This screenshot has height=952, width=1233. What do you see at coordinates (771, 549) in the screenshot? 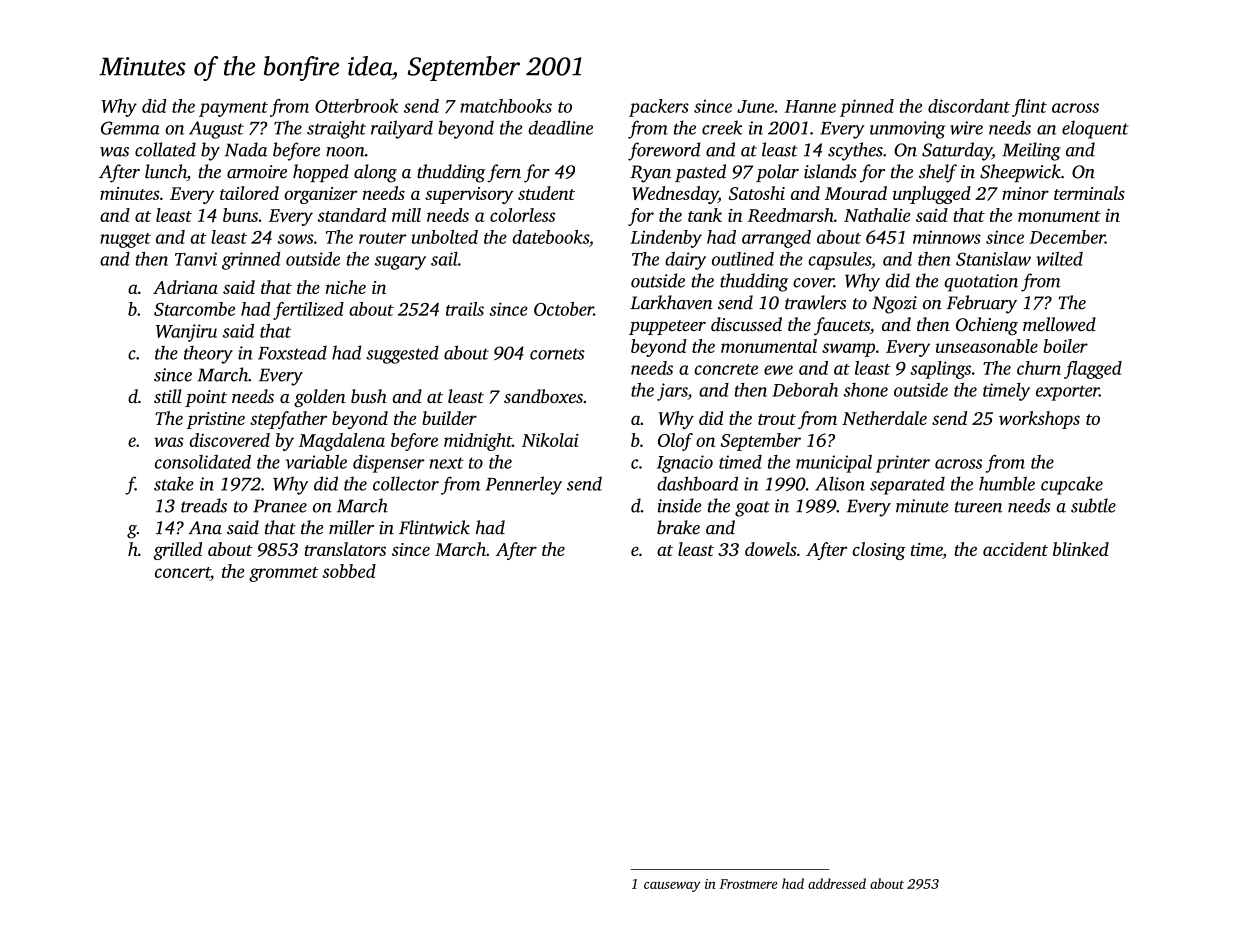
I see `dowels` at bounding box center [771, 549].
